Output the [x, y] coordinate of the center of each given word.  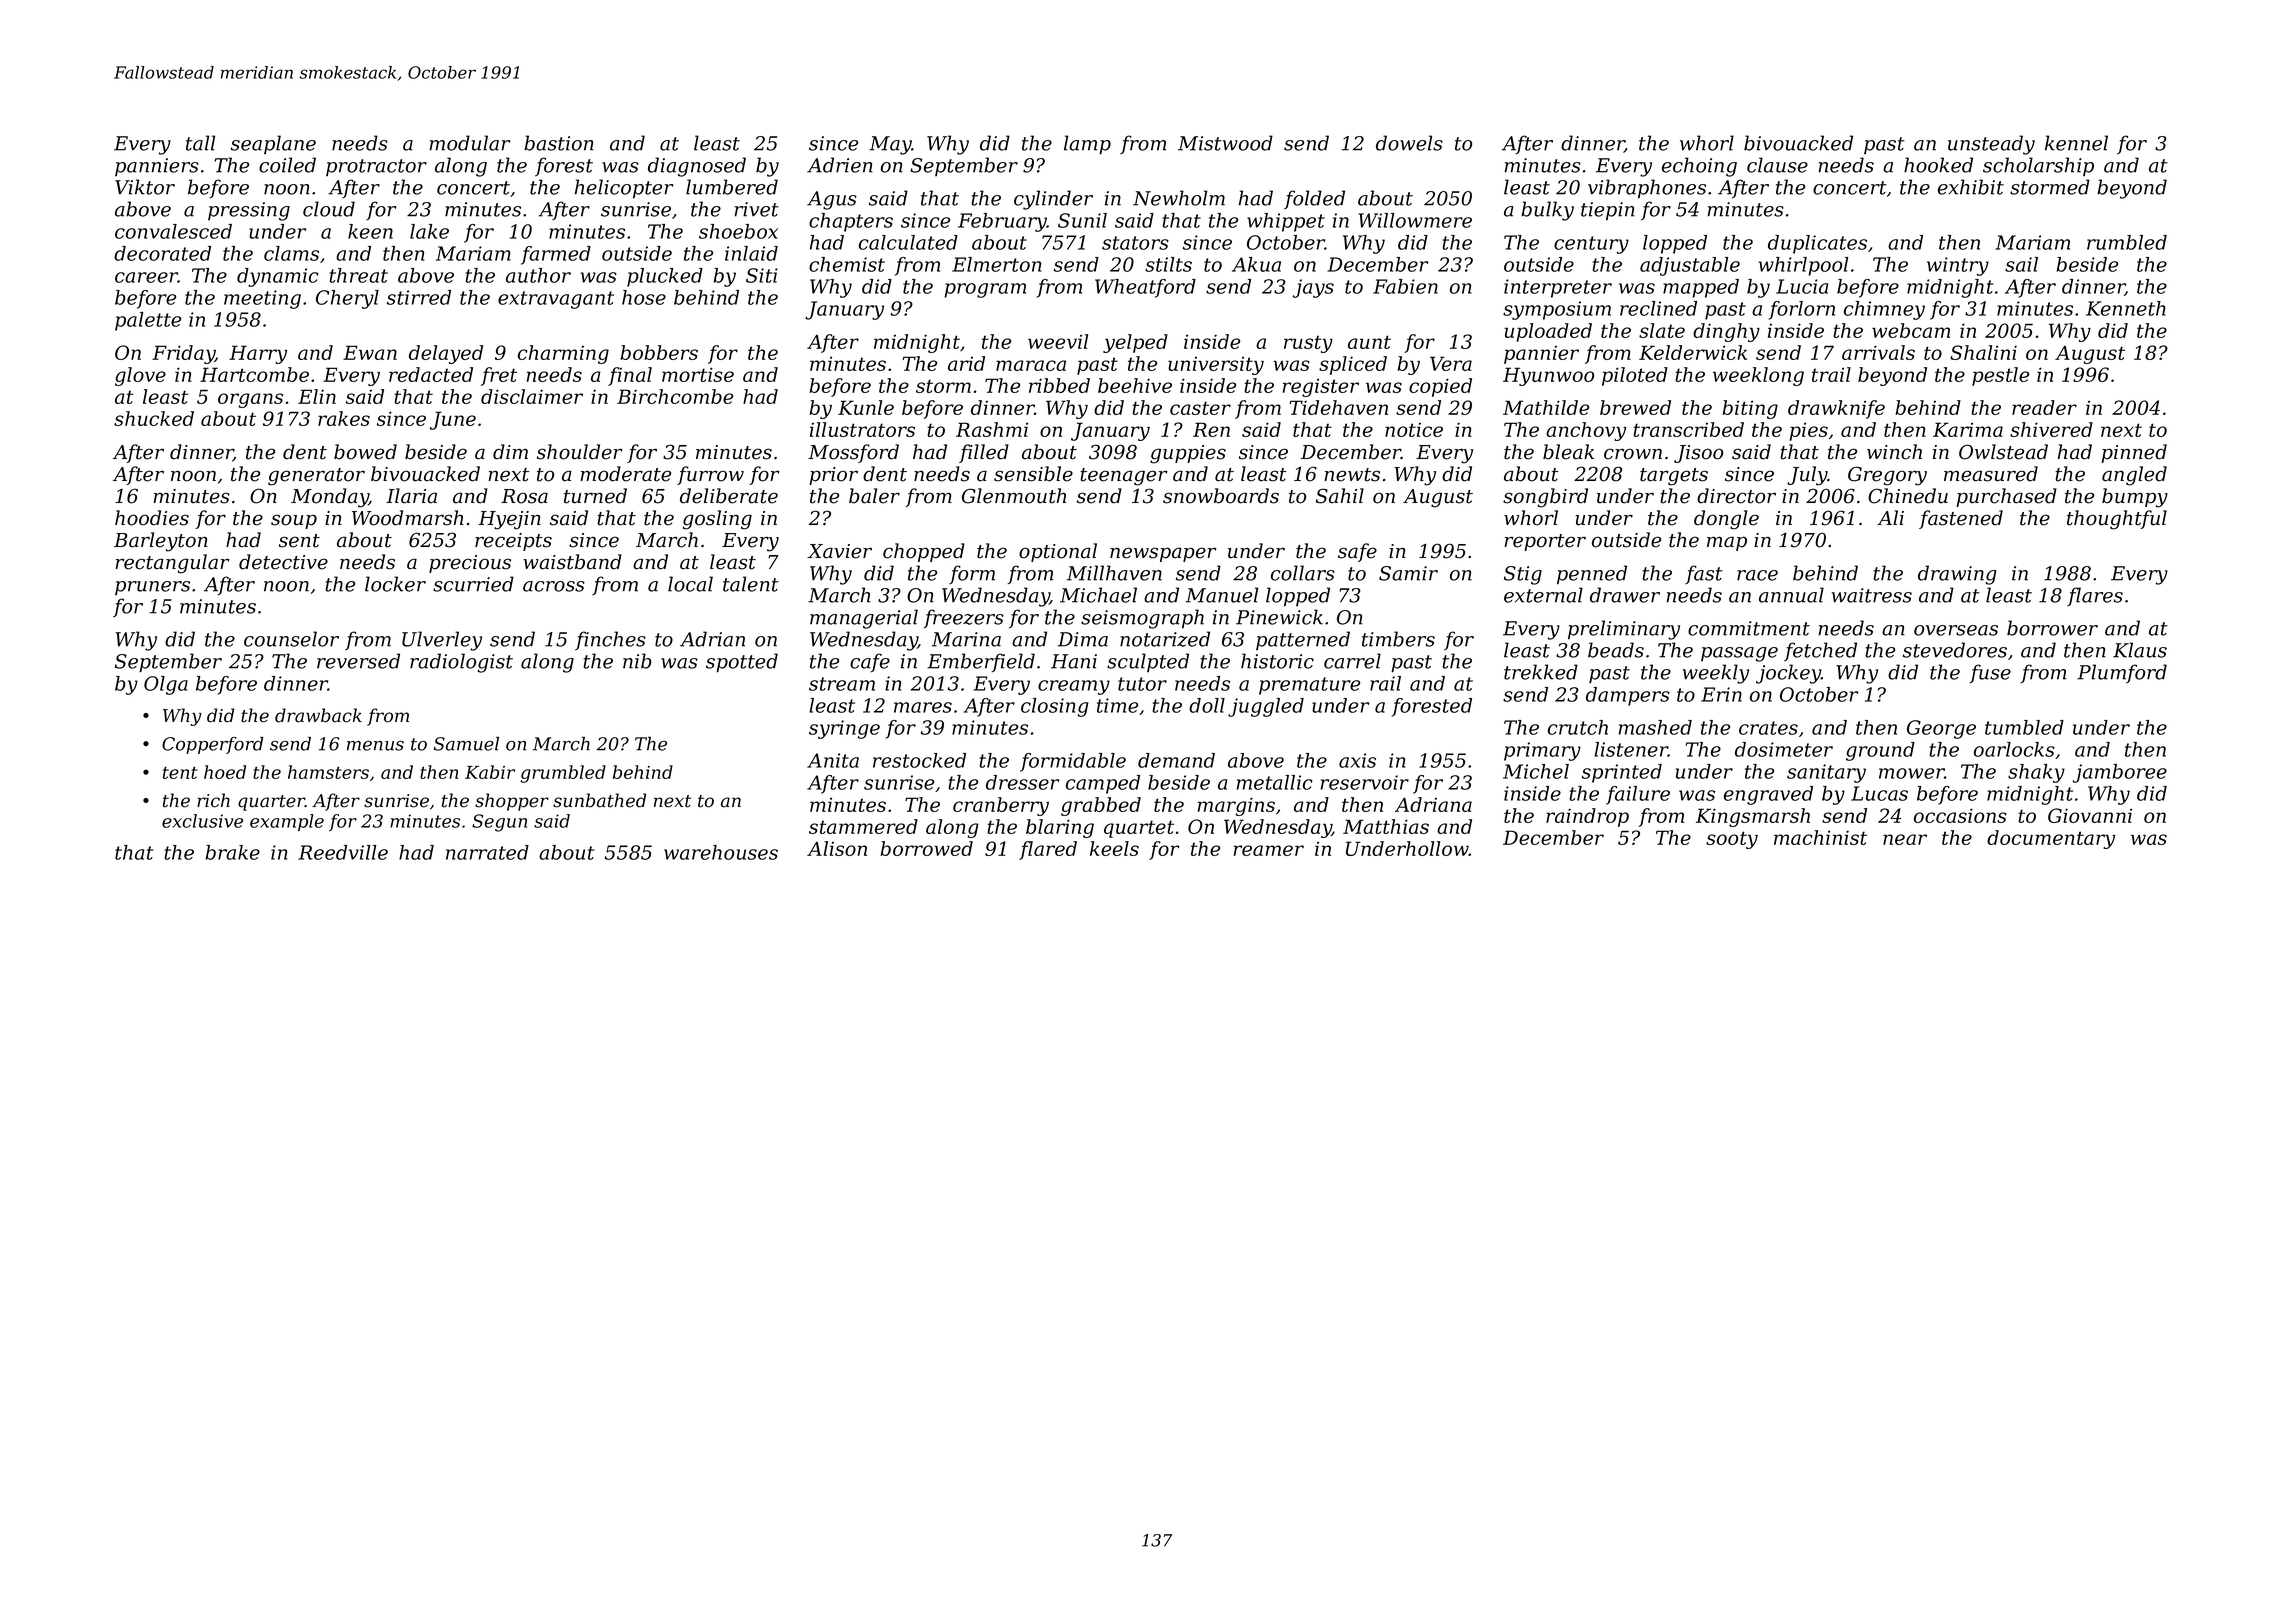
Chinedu [1908, 496]
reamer [1269, 850]
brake [232, 852]
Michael [1098, 595]
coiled [287, 165]
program [985, 290]
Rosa [524, 496]
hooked [1938, 165]
